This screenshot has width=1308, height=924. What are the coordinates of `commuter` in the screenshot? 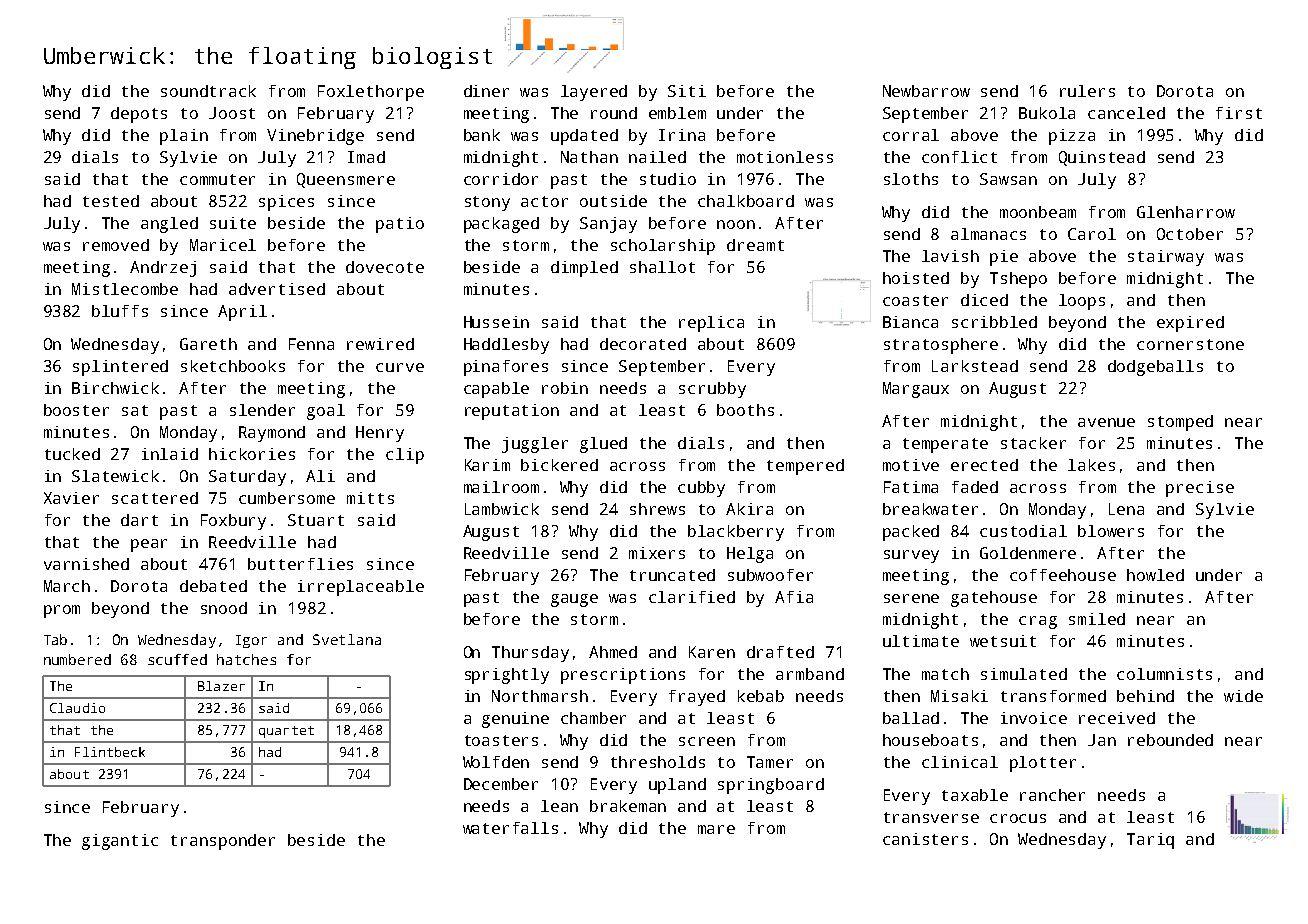 It's located at (217, 179).
